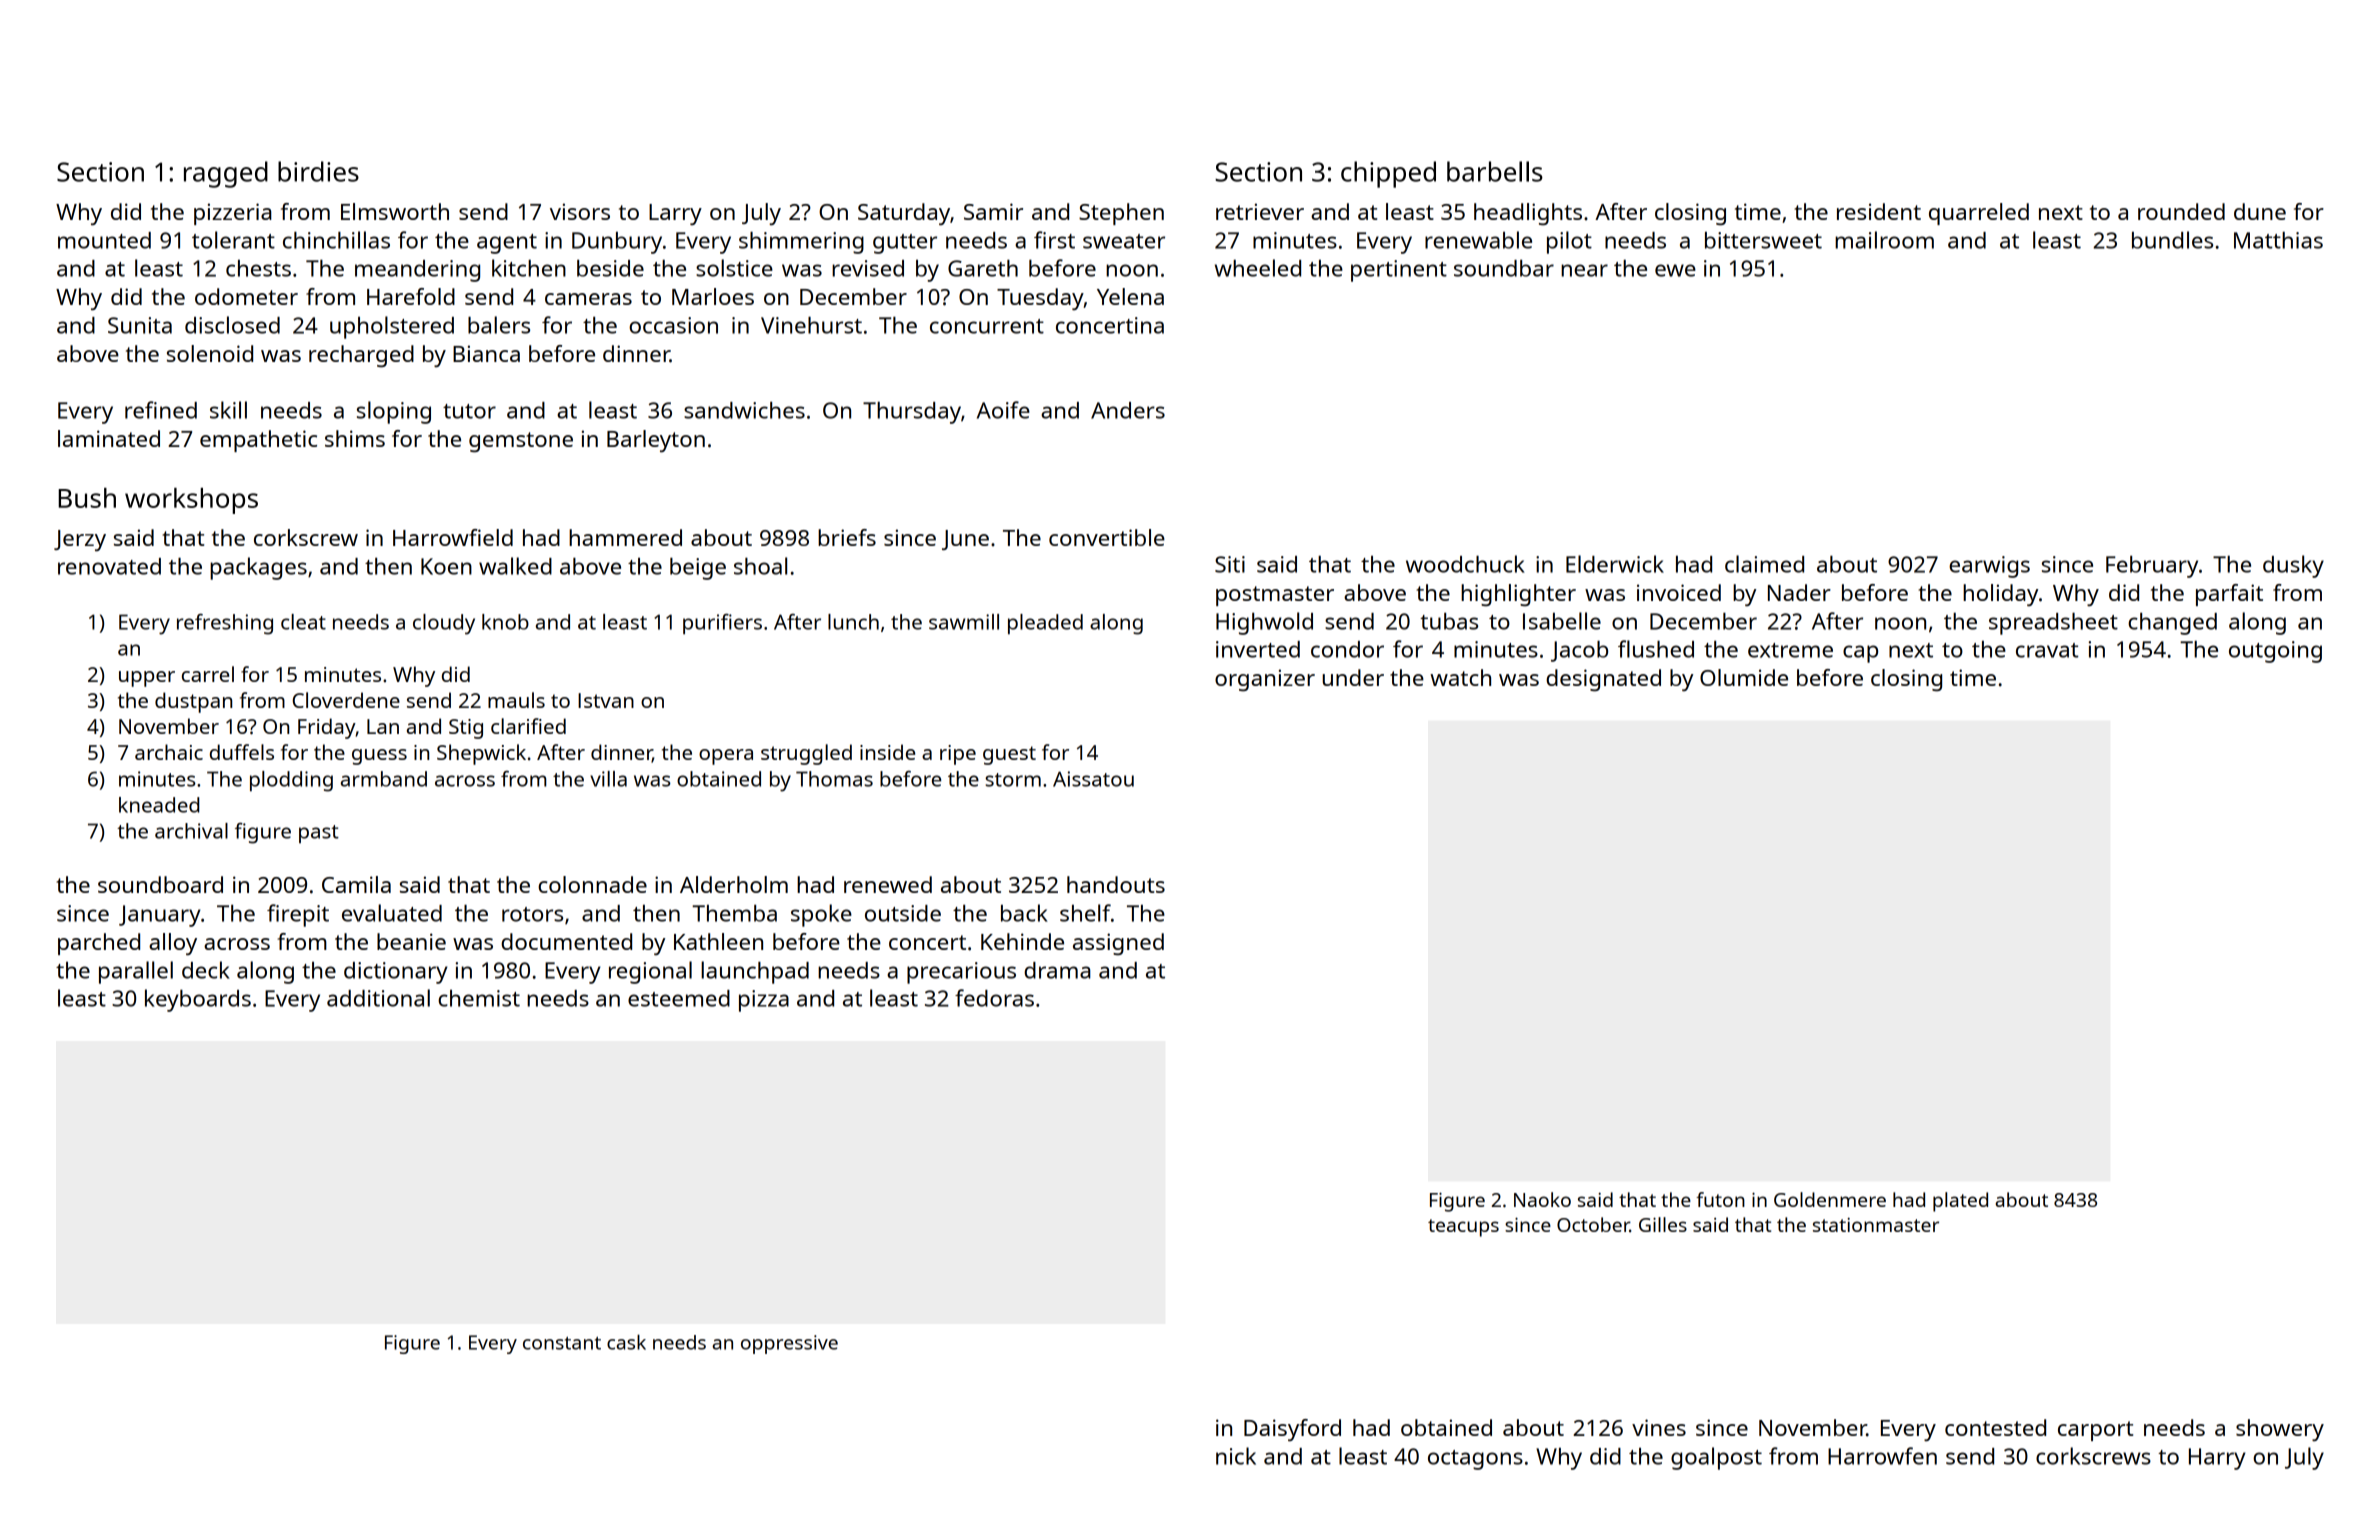  What do you see at coordinates (140, 325) in the image?
I see `Sunita` at bounding box center [140, 325].
